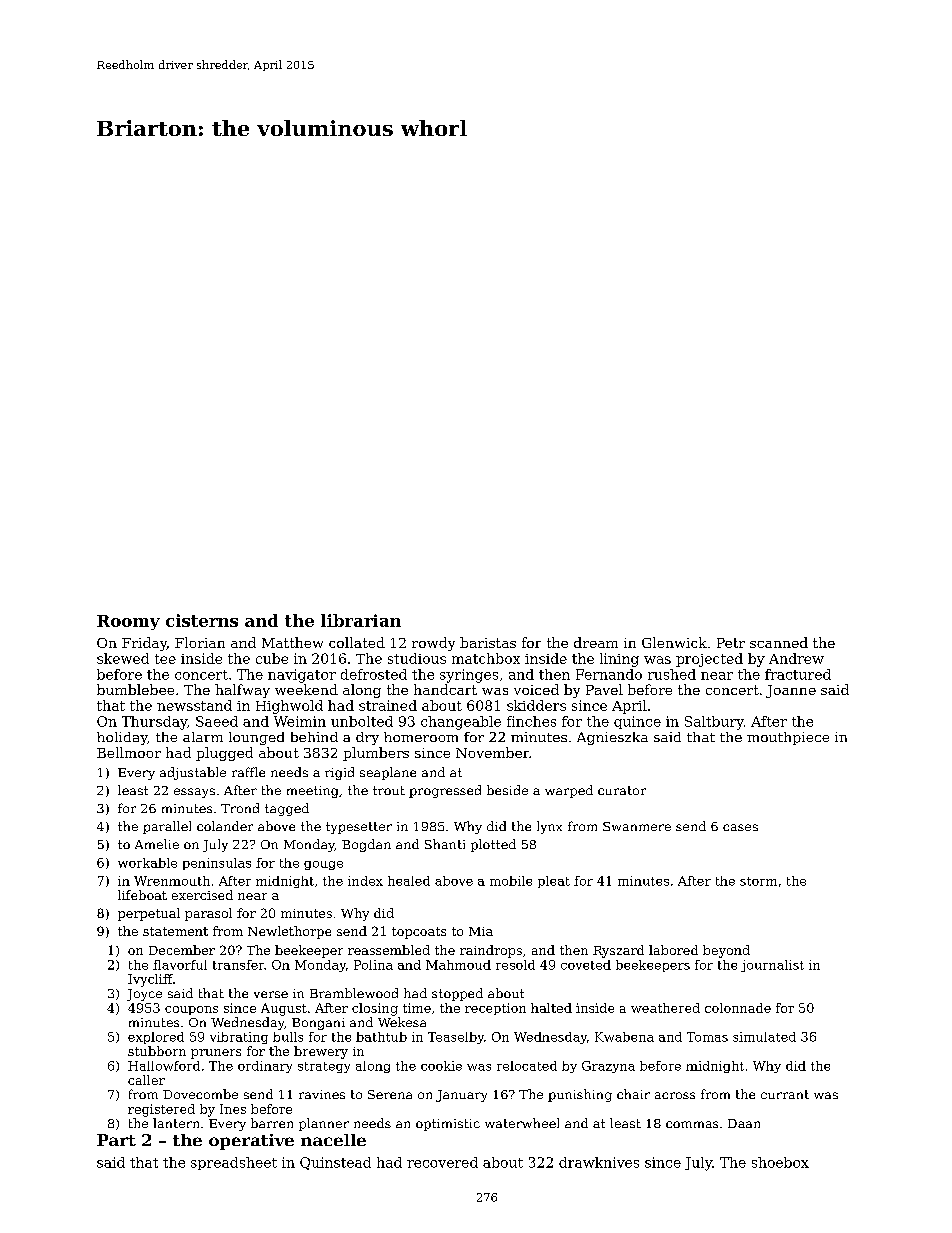  I want to click on perpetual, so click(149, 914).
